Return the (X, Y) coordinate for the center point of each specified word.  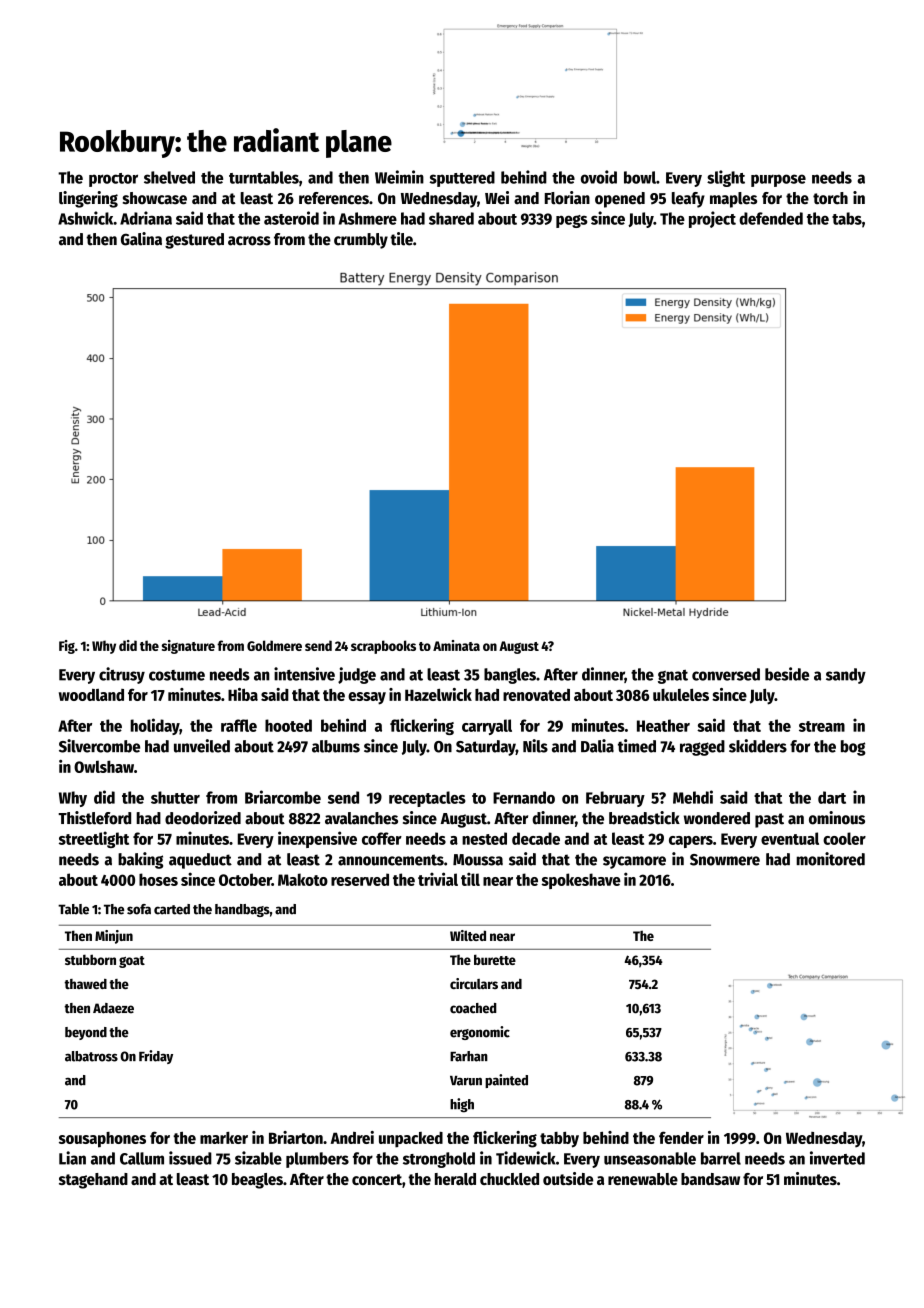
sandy (846, 676)
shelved (169, 177)
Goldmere (274, 645)
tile (401, 239)
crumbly (361, 241)
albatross (91, 1056)
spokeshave (581, 881)
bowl (640, 177)
